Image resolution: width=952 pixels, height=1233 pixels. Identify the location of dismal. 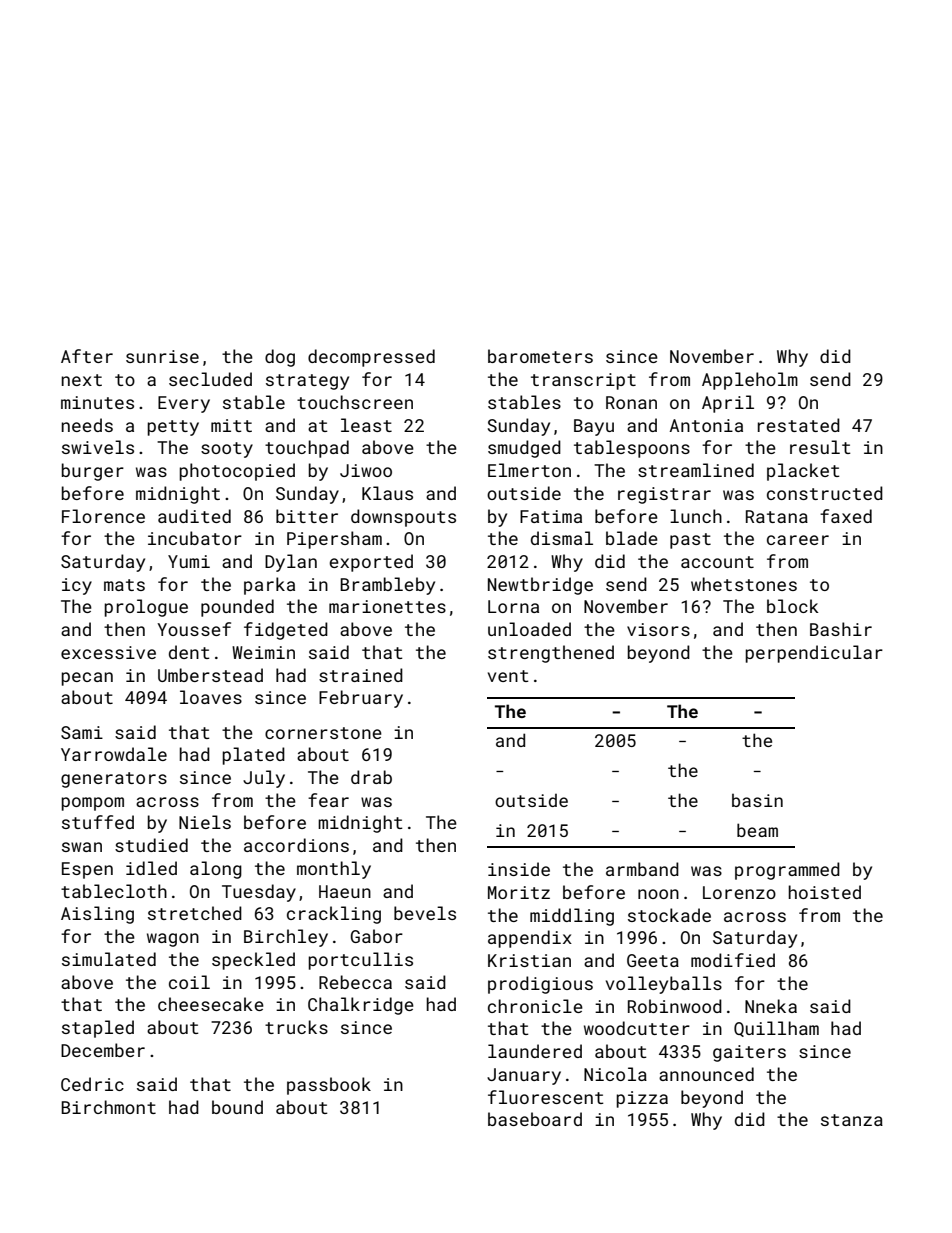
(562, 538).
